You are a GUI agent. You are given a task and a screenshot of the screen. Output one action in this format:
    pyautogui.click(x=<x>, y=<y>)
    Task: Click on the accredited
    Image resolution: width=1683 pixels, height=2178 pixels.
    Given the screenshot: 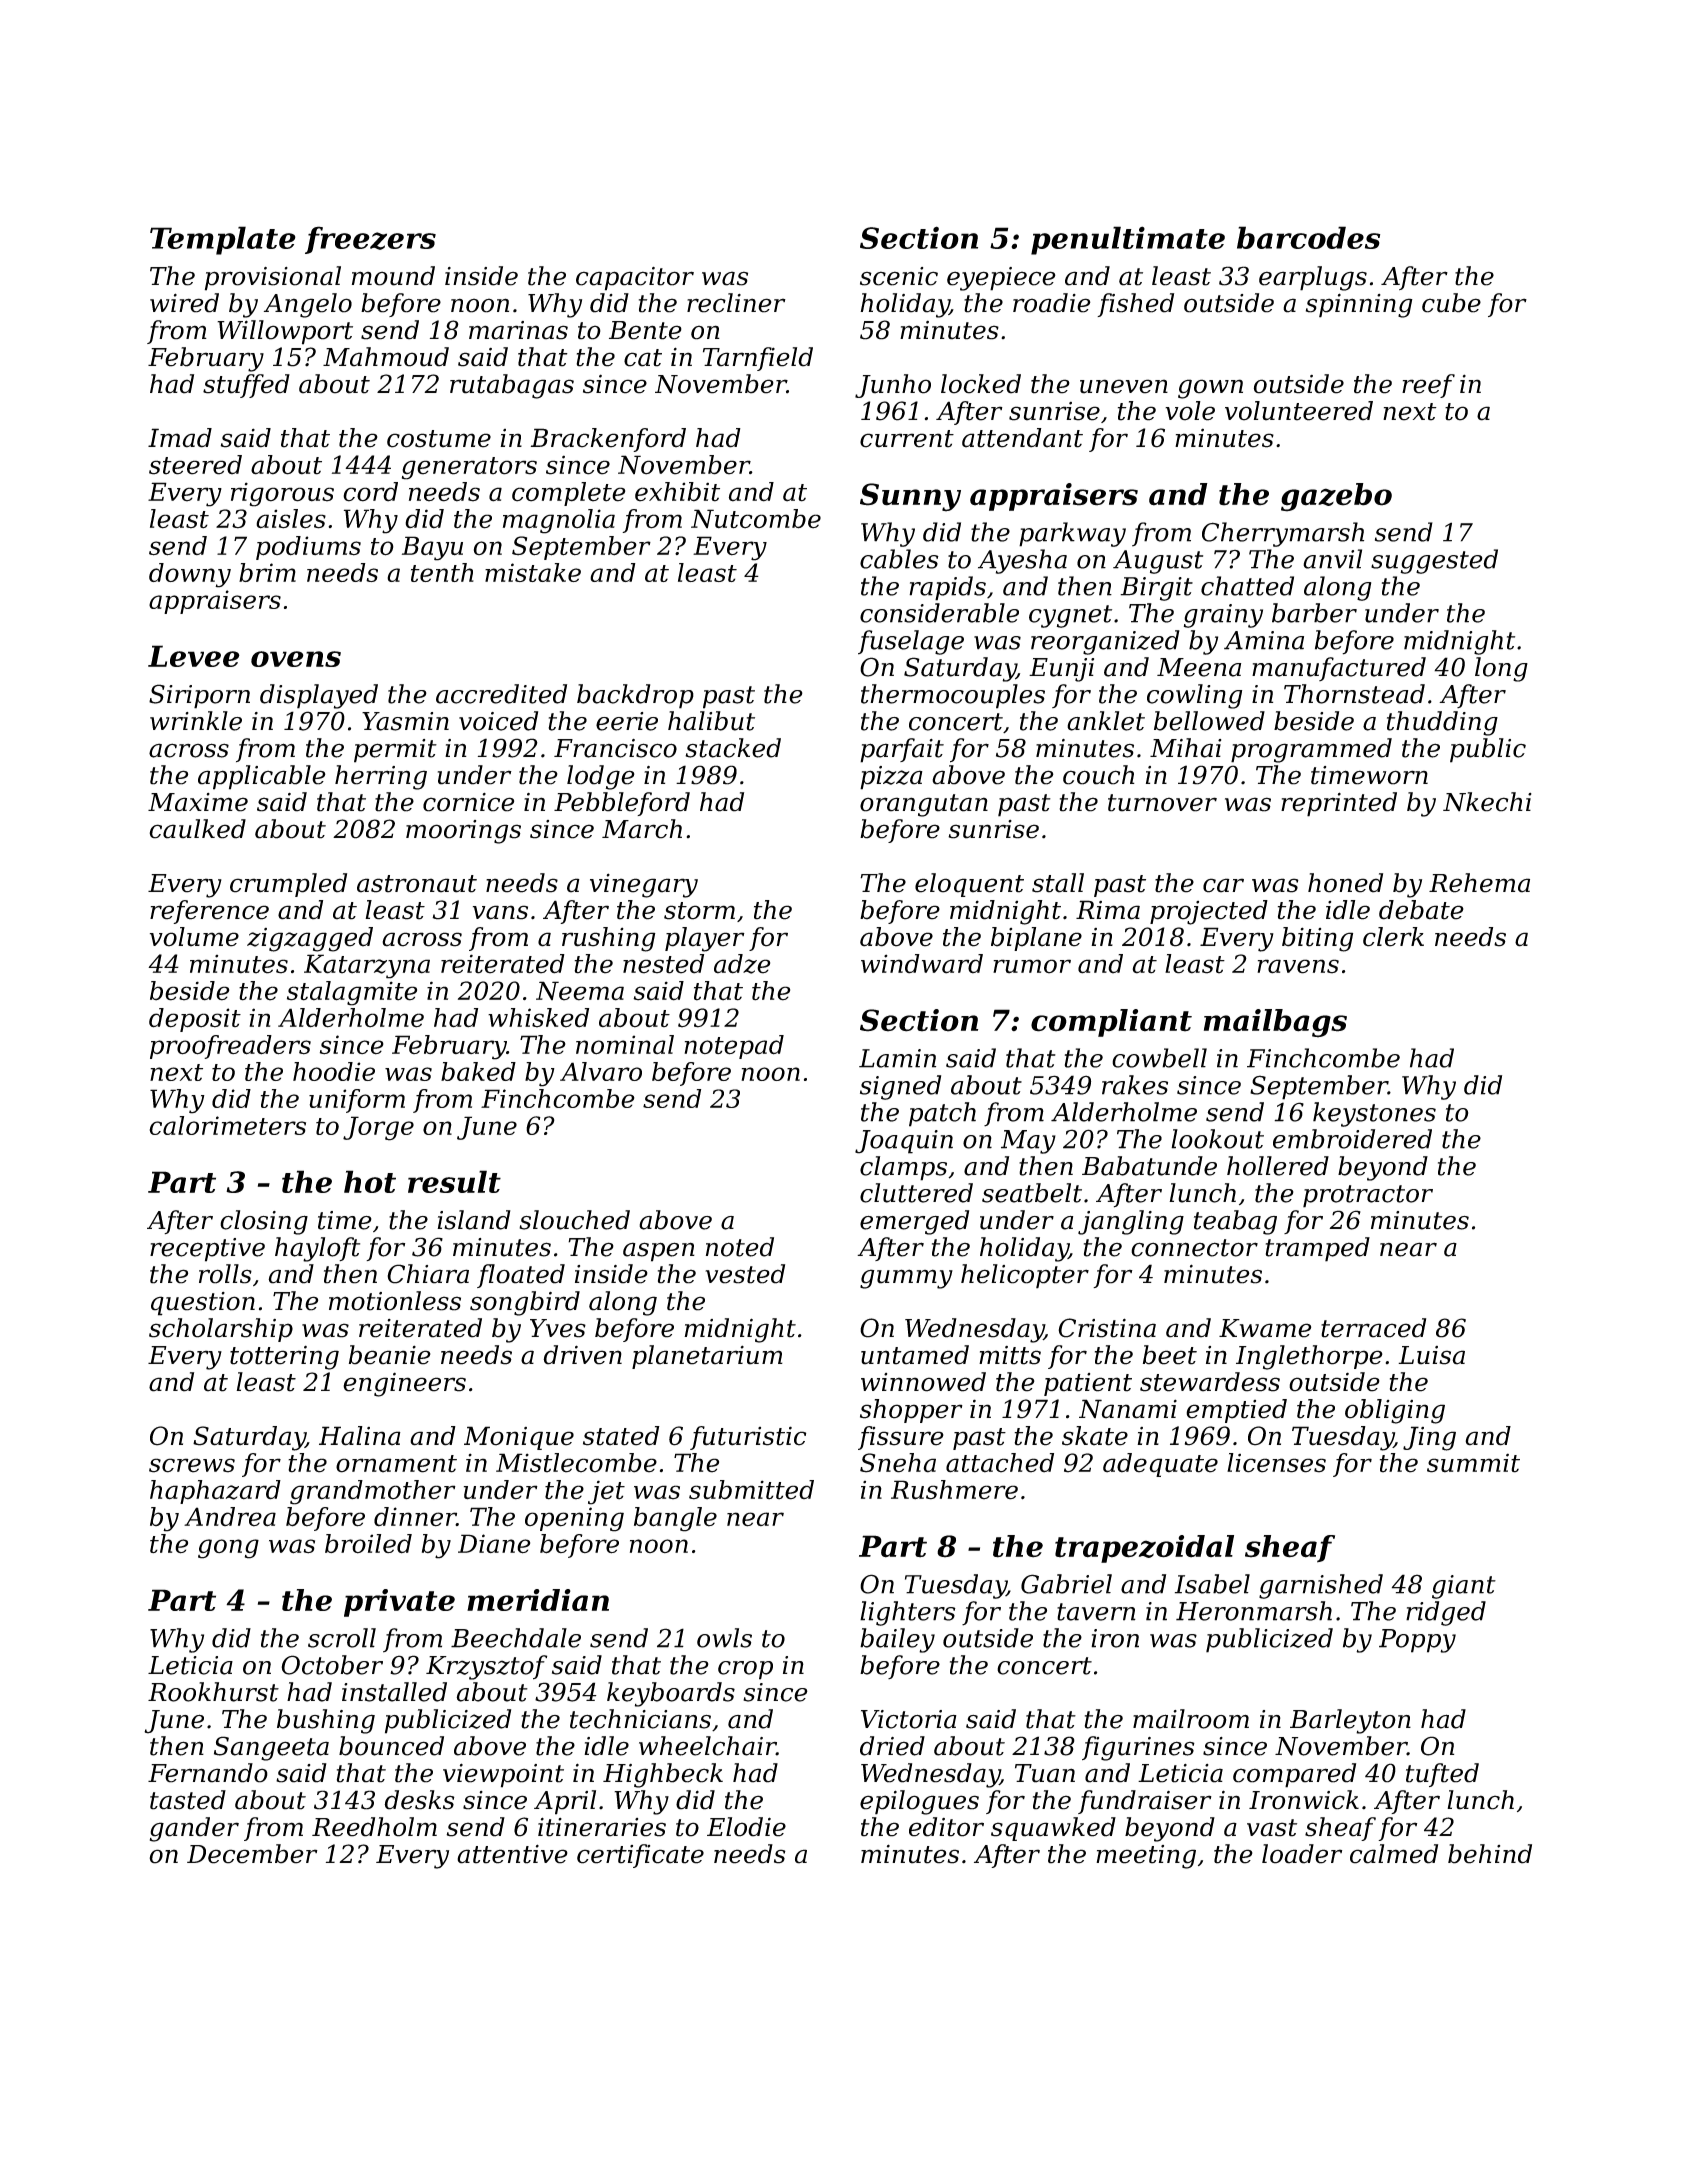 What is the action you would take?
    pyautogui.click(x=501, y=694)
